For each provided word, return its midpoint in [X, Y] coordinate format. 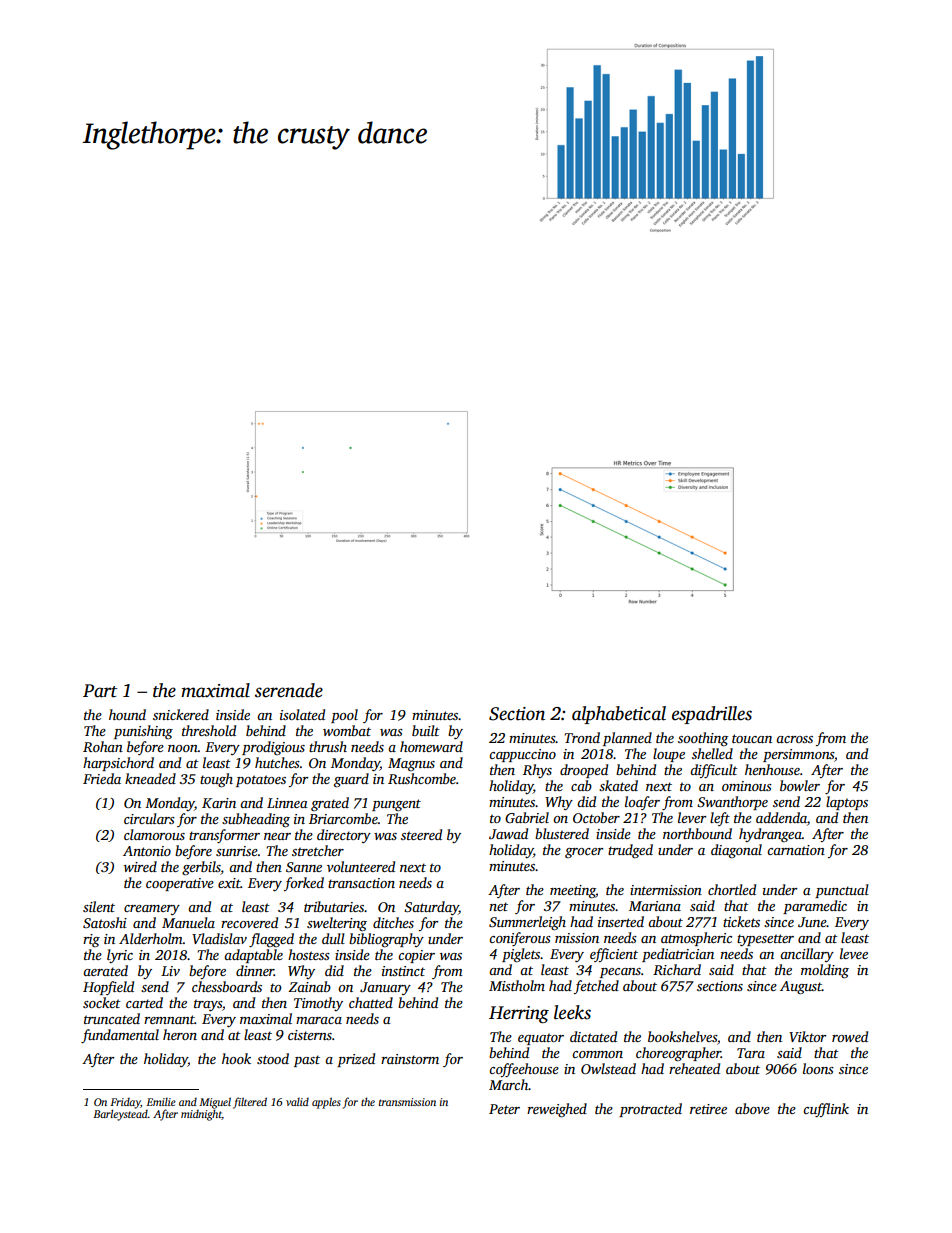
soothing [703, 739]
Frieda [102, 778]
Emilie [161, 1102]
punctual [842, 891]
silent [99, 906]
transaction [361, 883]
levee [854, 953]
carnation [796, 850]
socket [102, 1002]
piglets [521, 955]
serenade [289, 690]
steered [421, 834]
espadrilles [712, 715]
